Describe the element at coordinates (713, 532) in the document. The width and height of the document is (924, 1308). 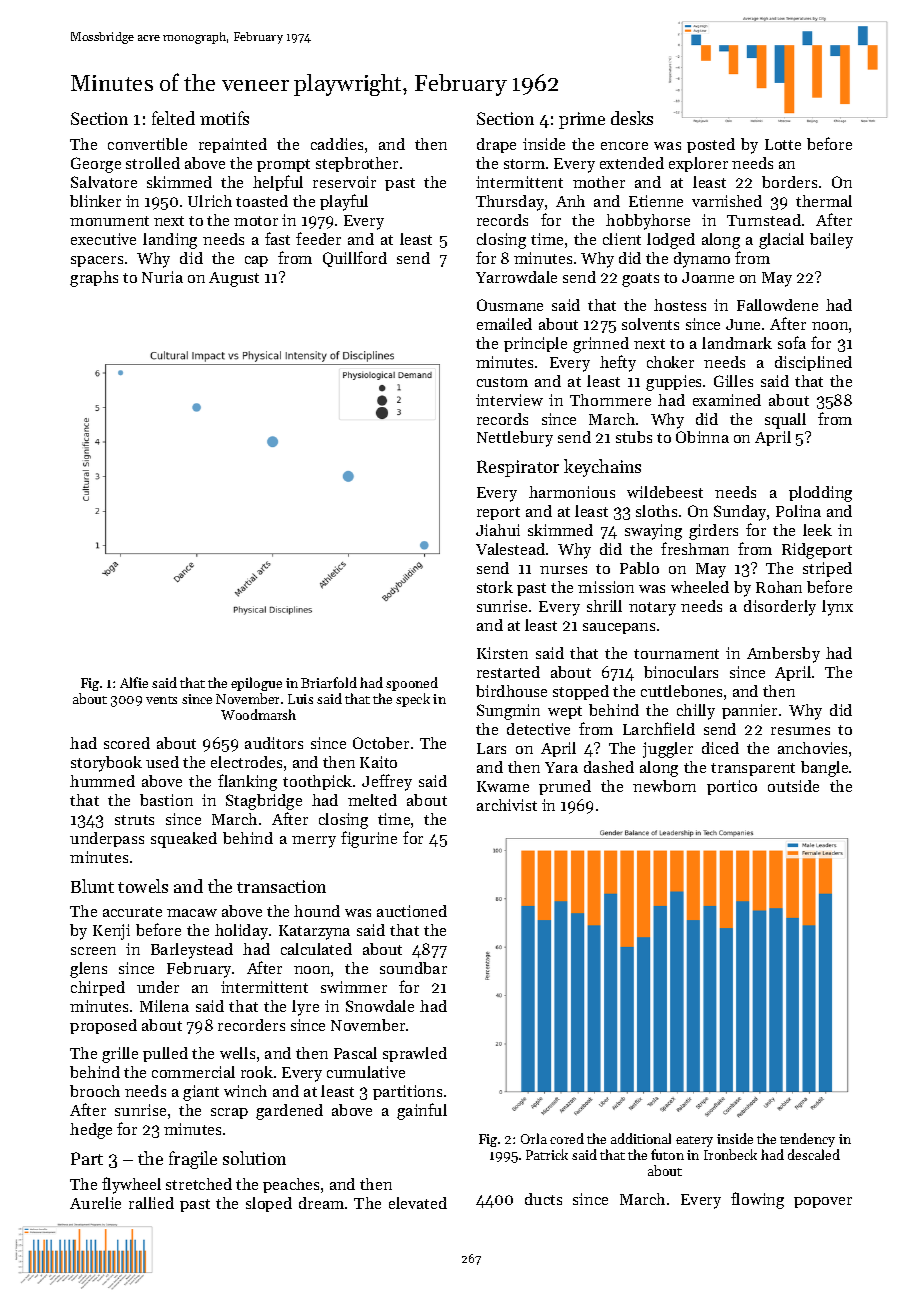
I see `girders` at that location.
